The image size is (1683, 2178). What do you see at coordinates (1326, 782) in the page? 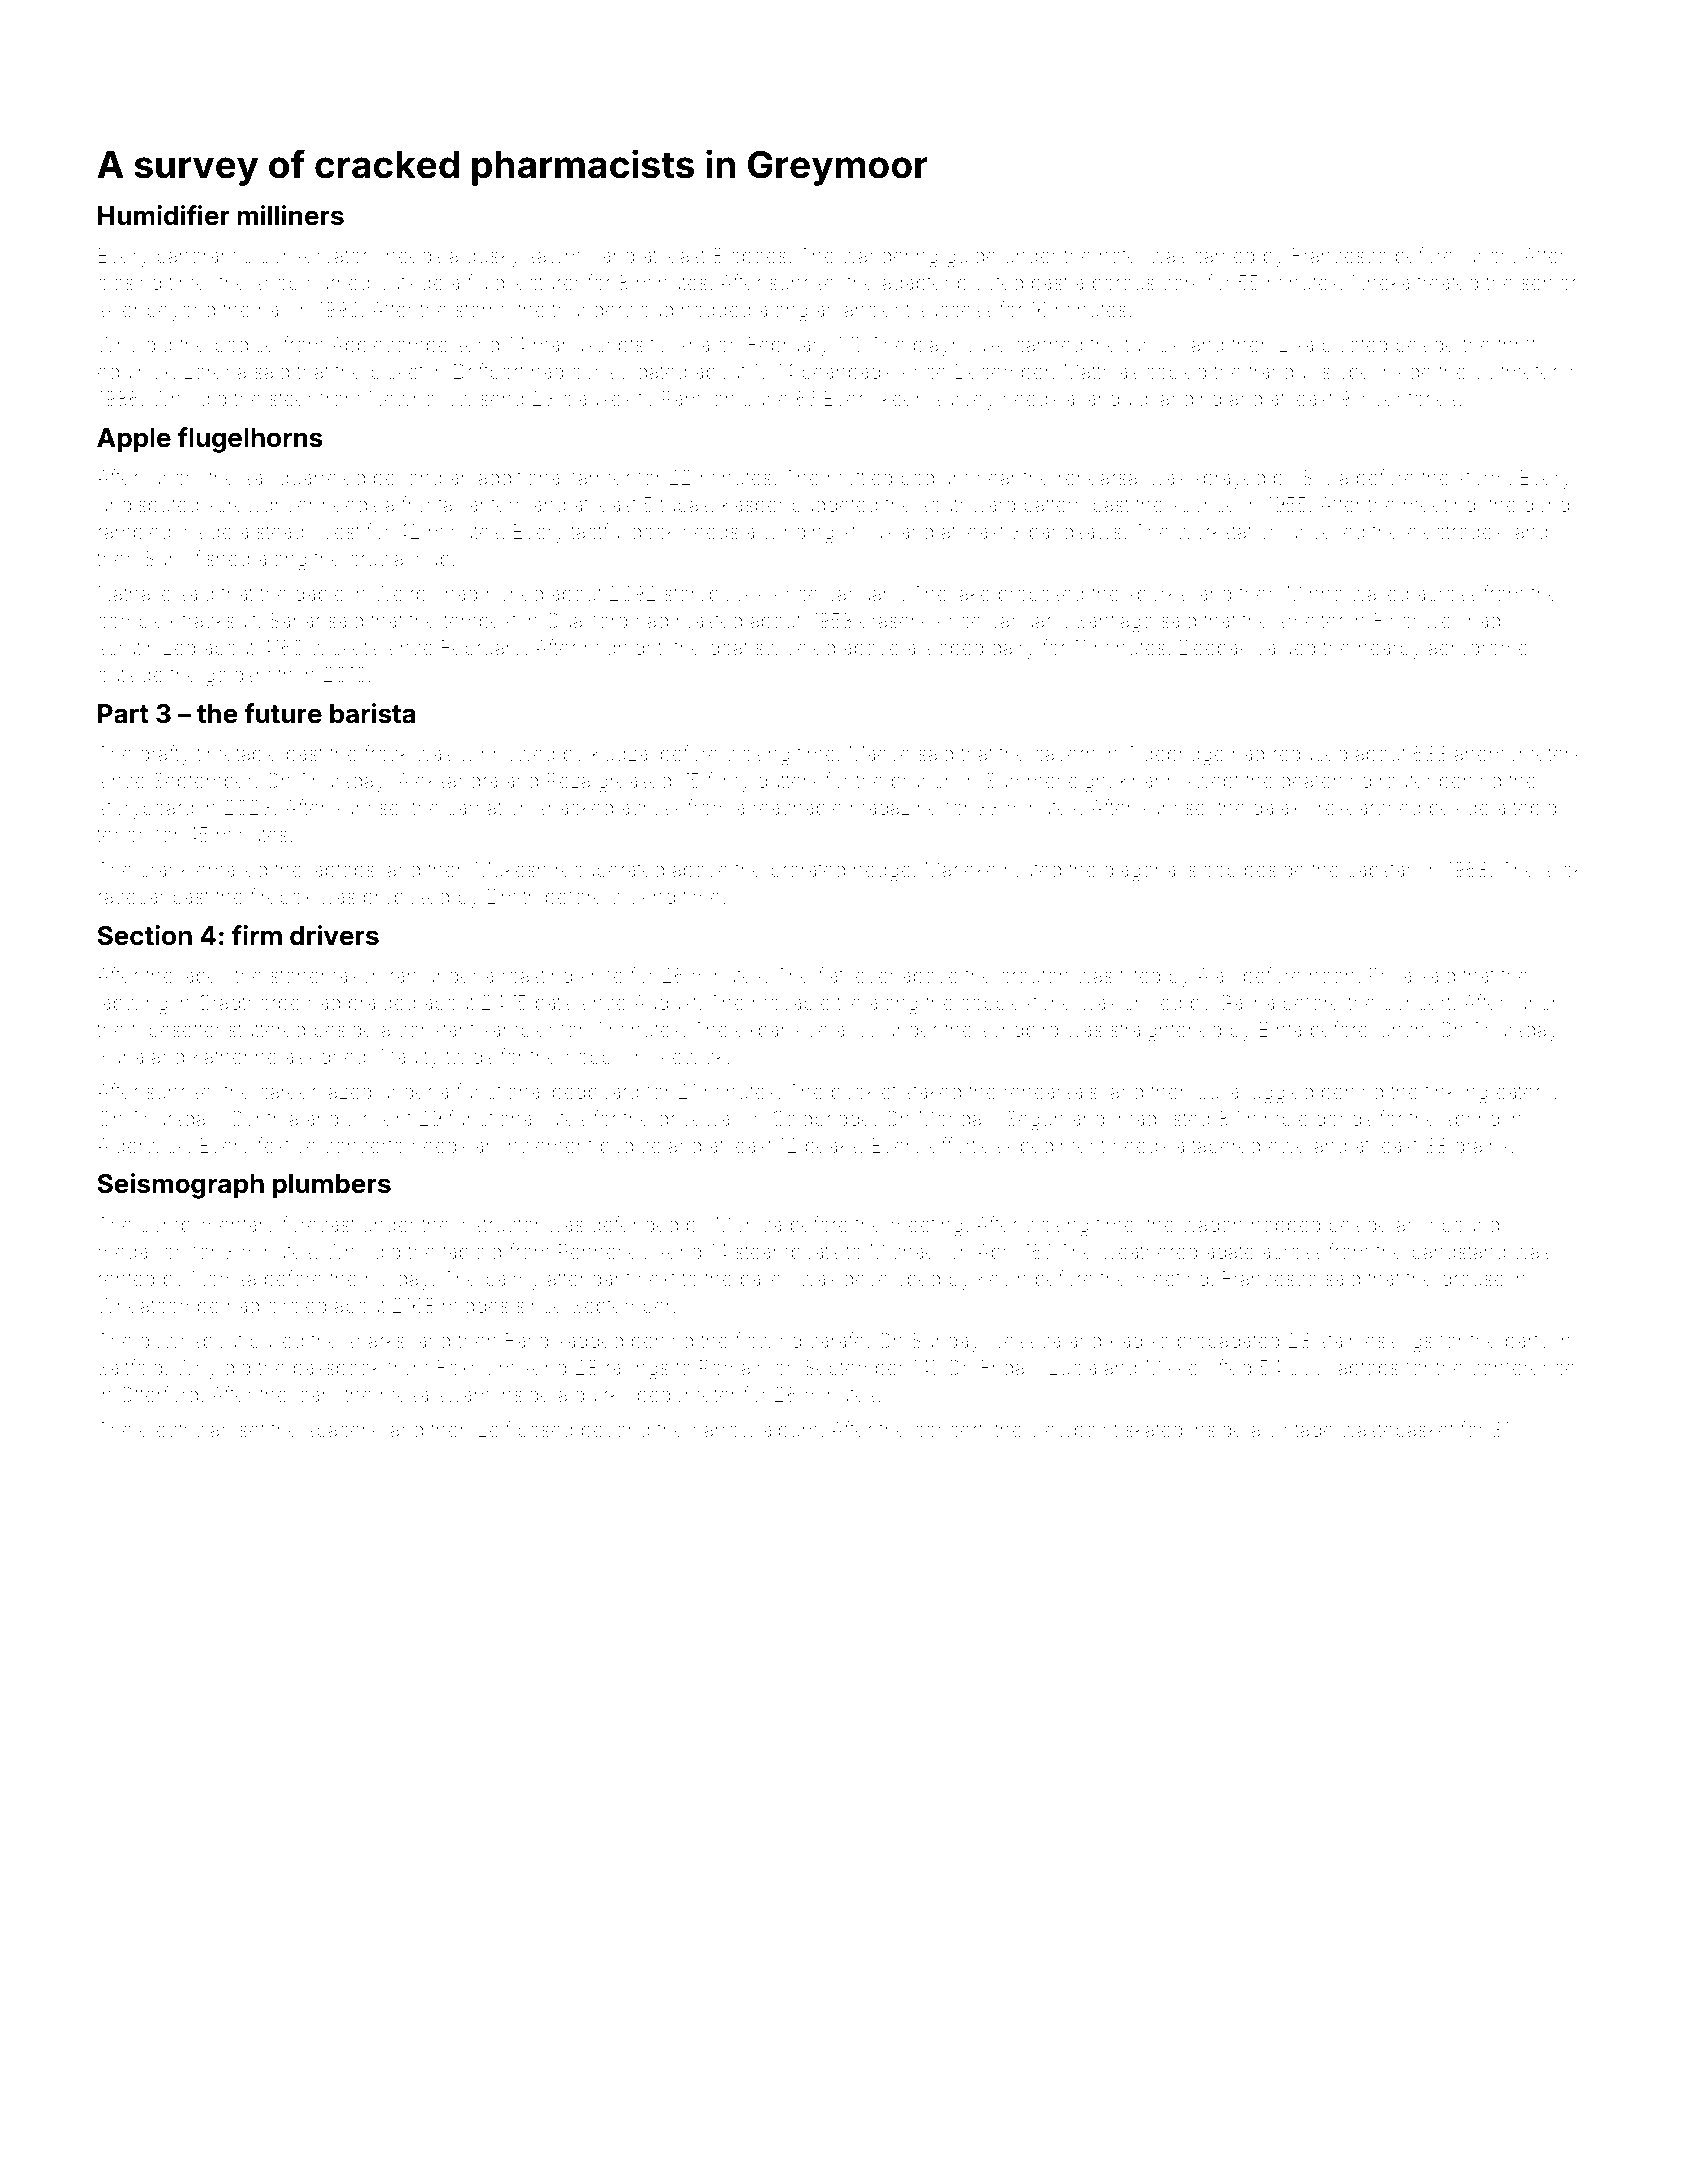
I see `deafening` at bounding box center [1326, 782].
